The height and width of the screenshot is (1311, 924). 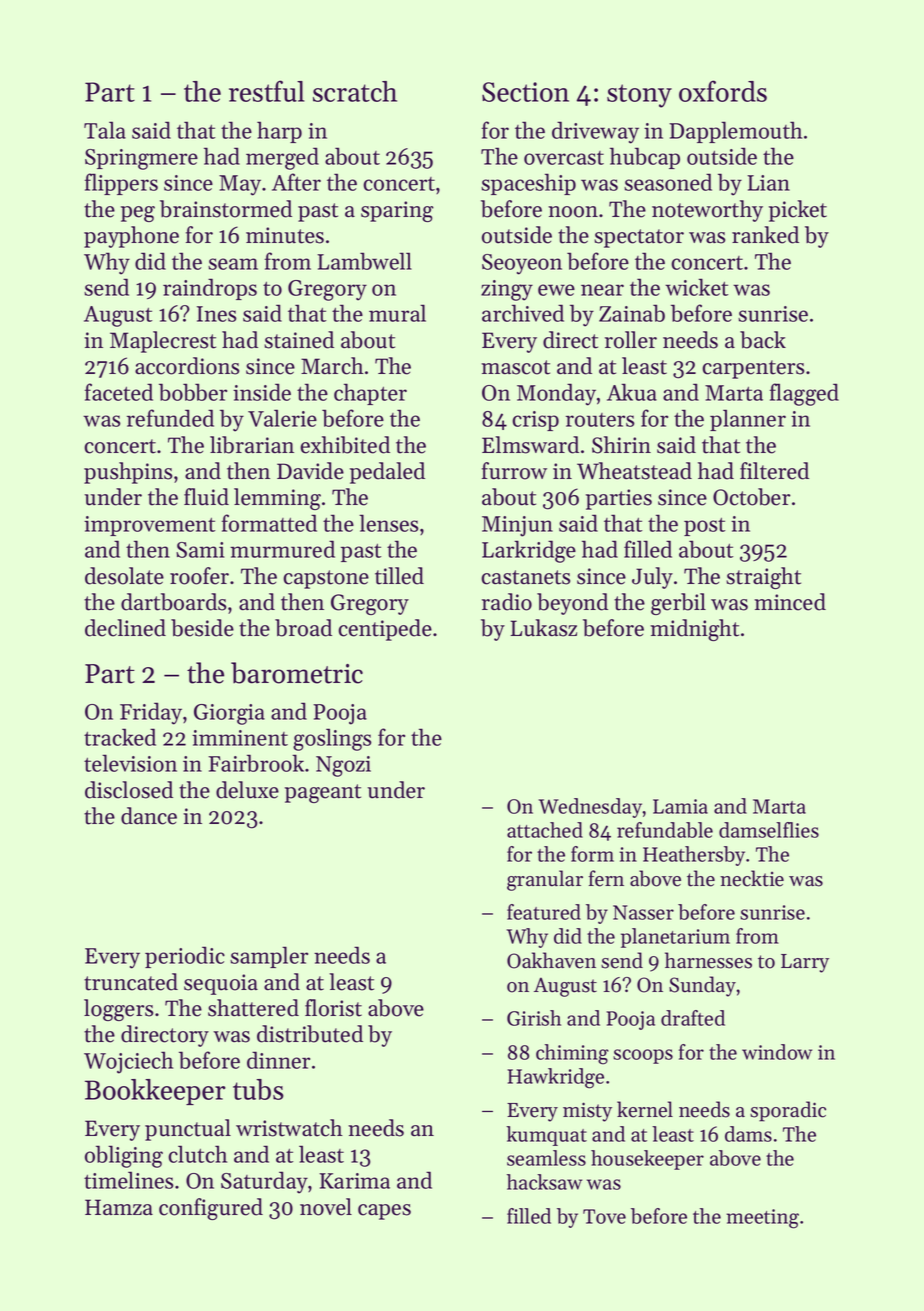 What do you see at coordinates (138, 214) in the screenshot?
I see `peg` at bounding box center [138, 214].
